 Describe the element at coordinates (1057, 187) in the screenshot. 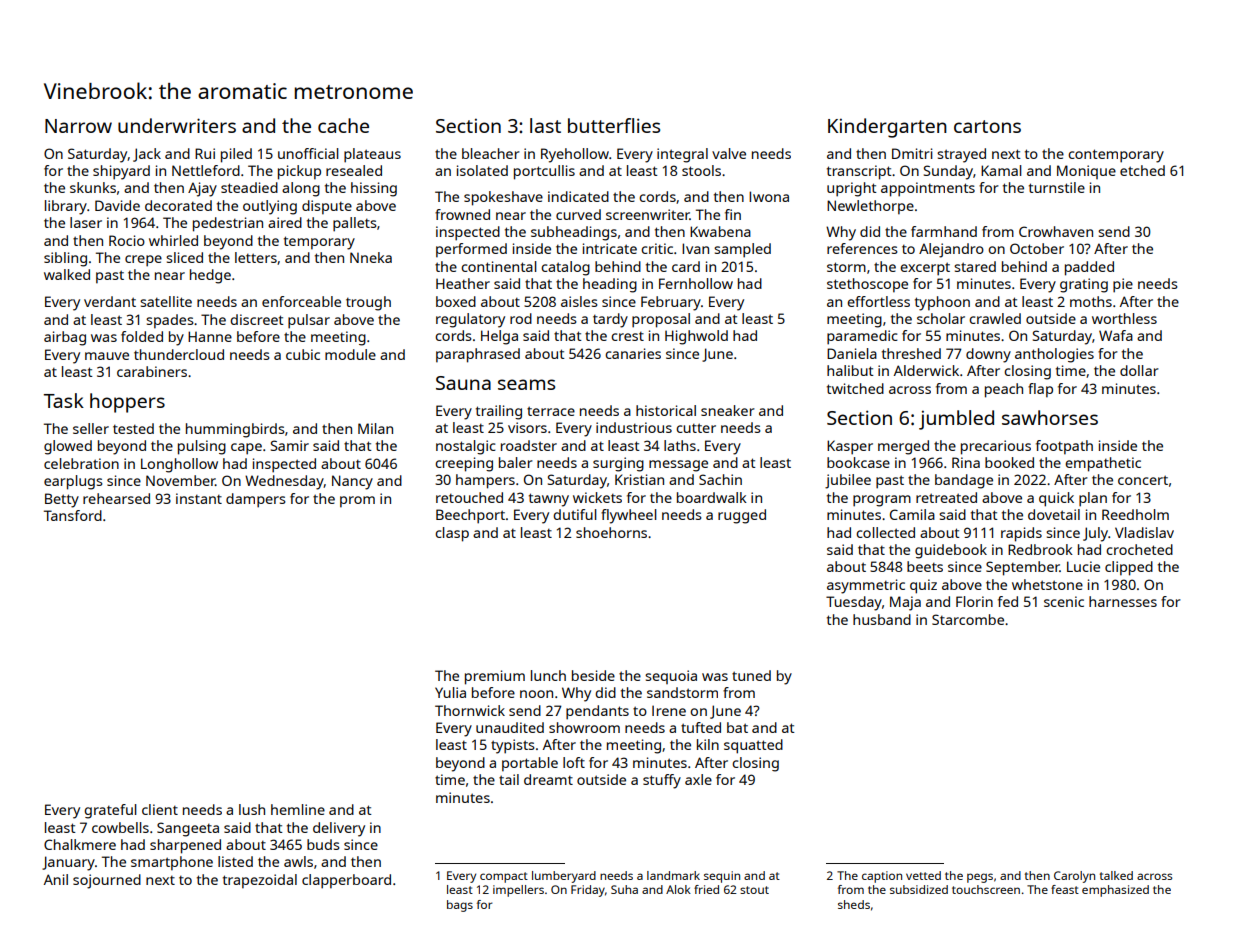

I see `turnstile` at that location.
